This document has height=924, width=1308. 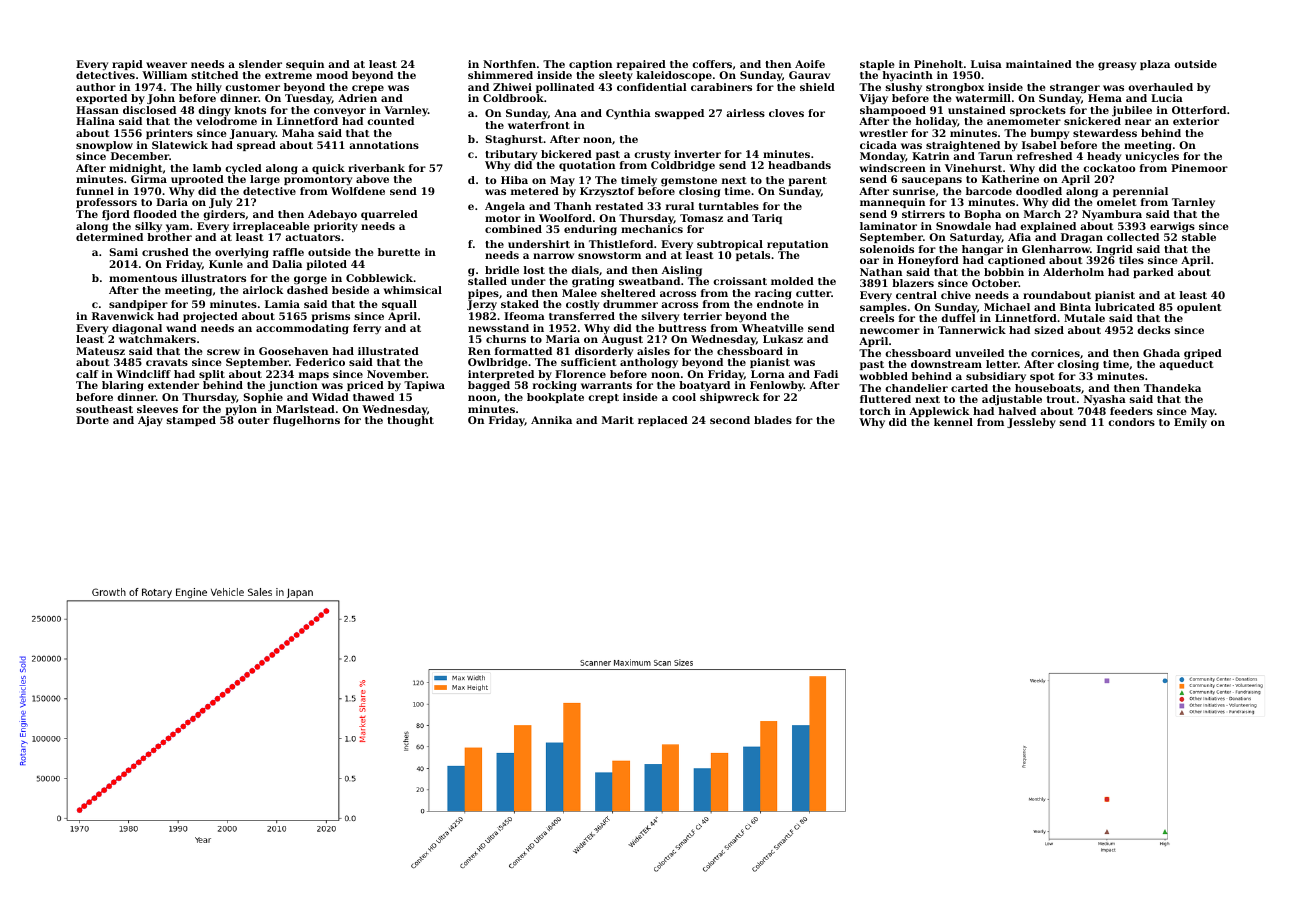 I want to click on printers, so click(x=169, y=134).
